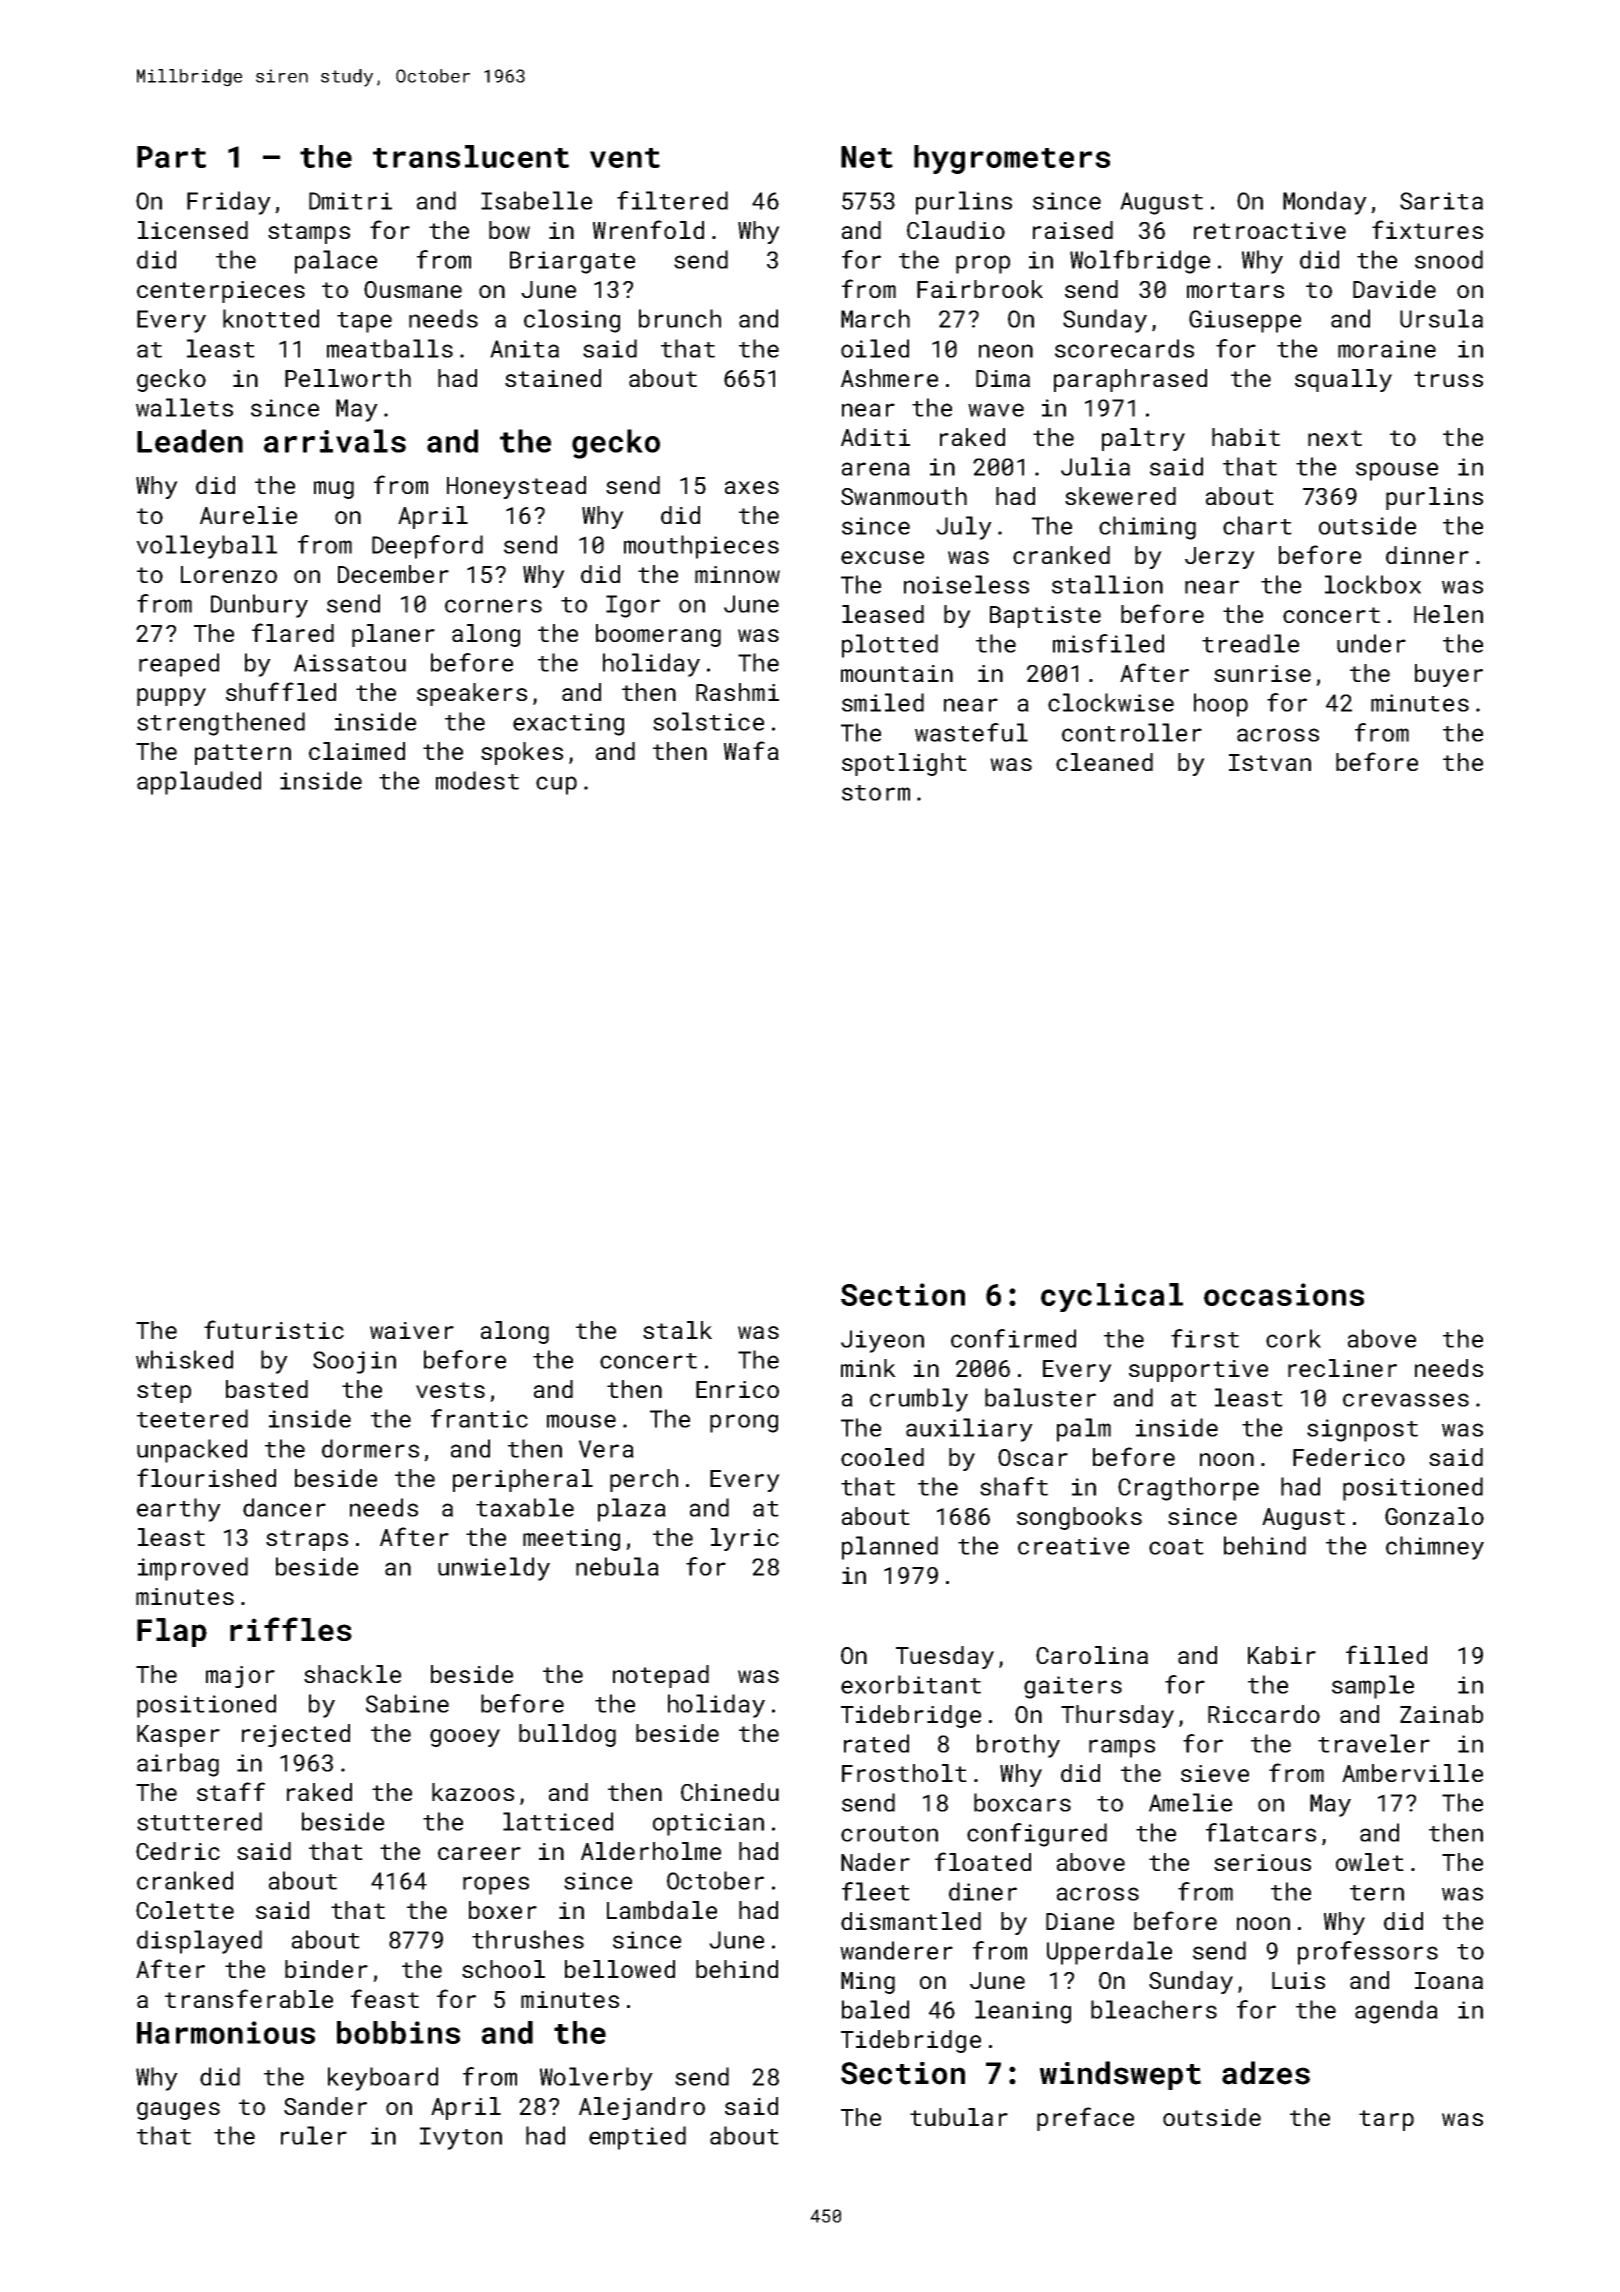 The image size is (1620, 2292). I want to click on hygrometers, so click(1012, 159).
